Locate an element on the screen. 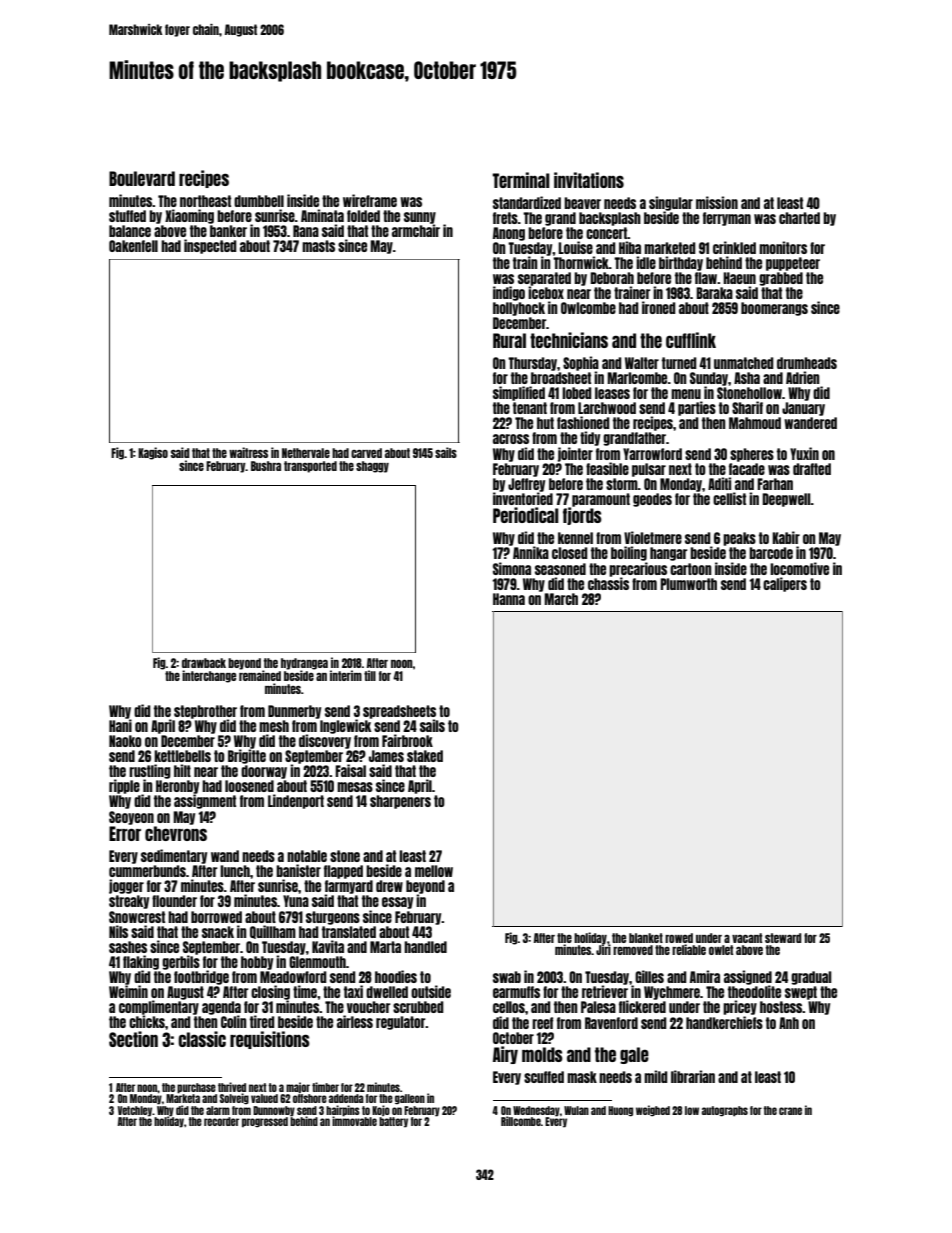  Section is located at coordinates (133, 1039).
